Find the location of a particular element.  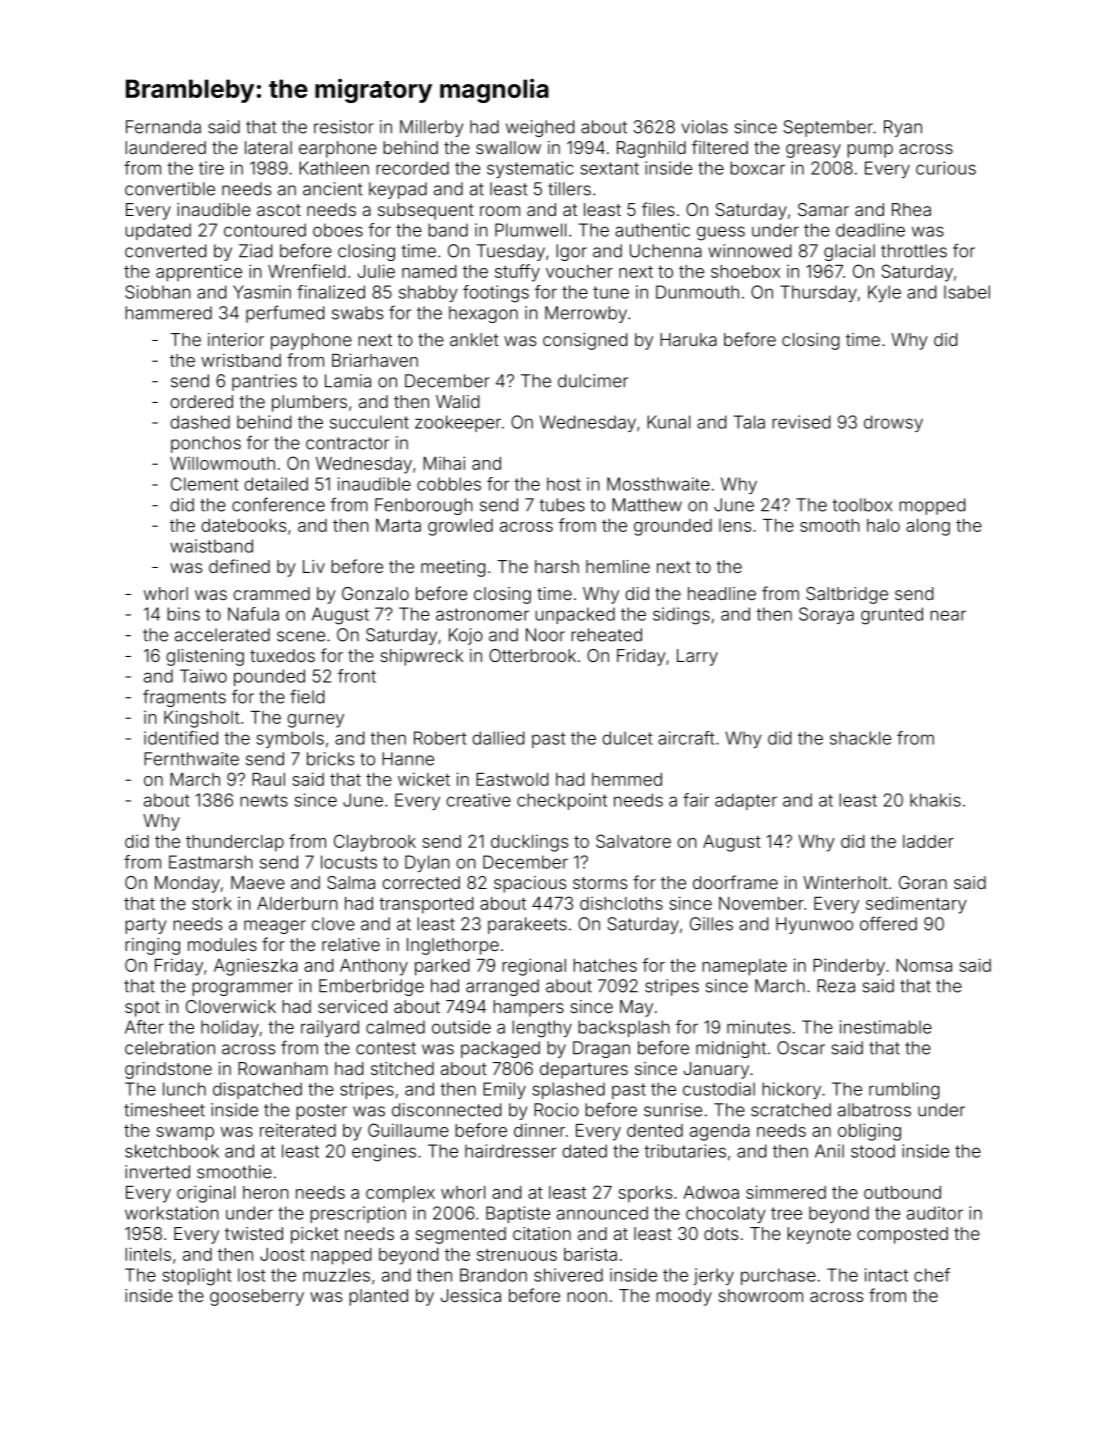

heron is located at coordinates (265, 1192).
